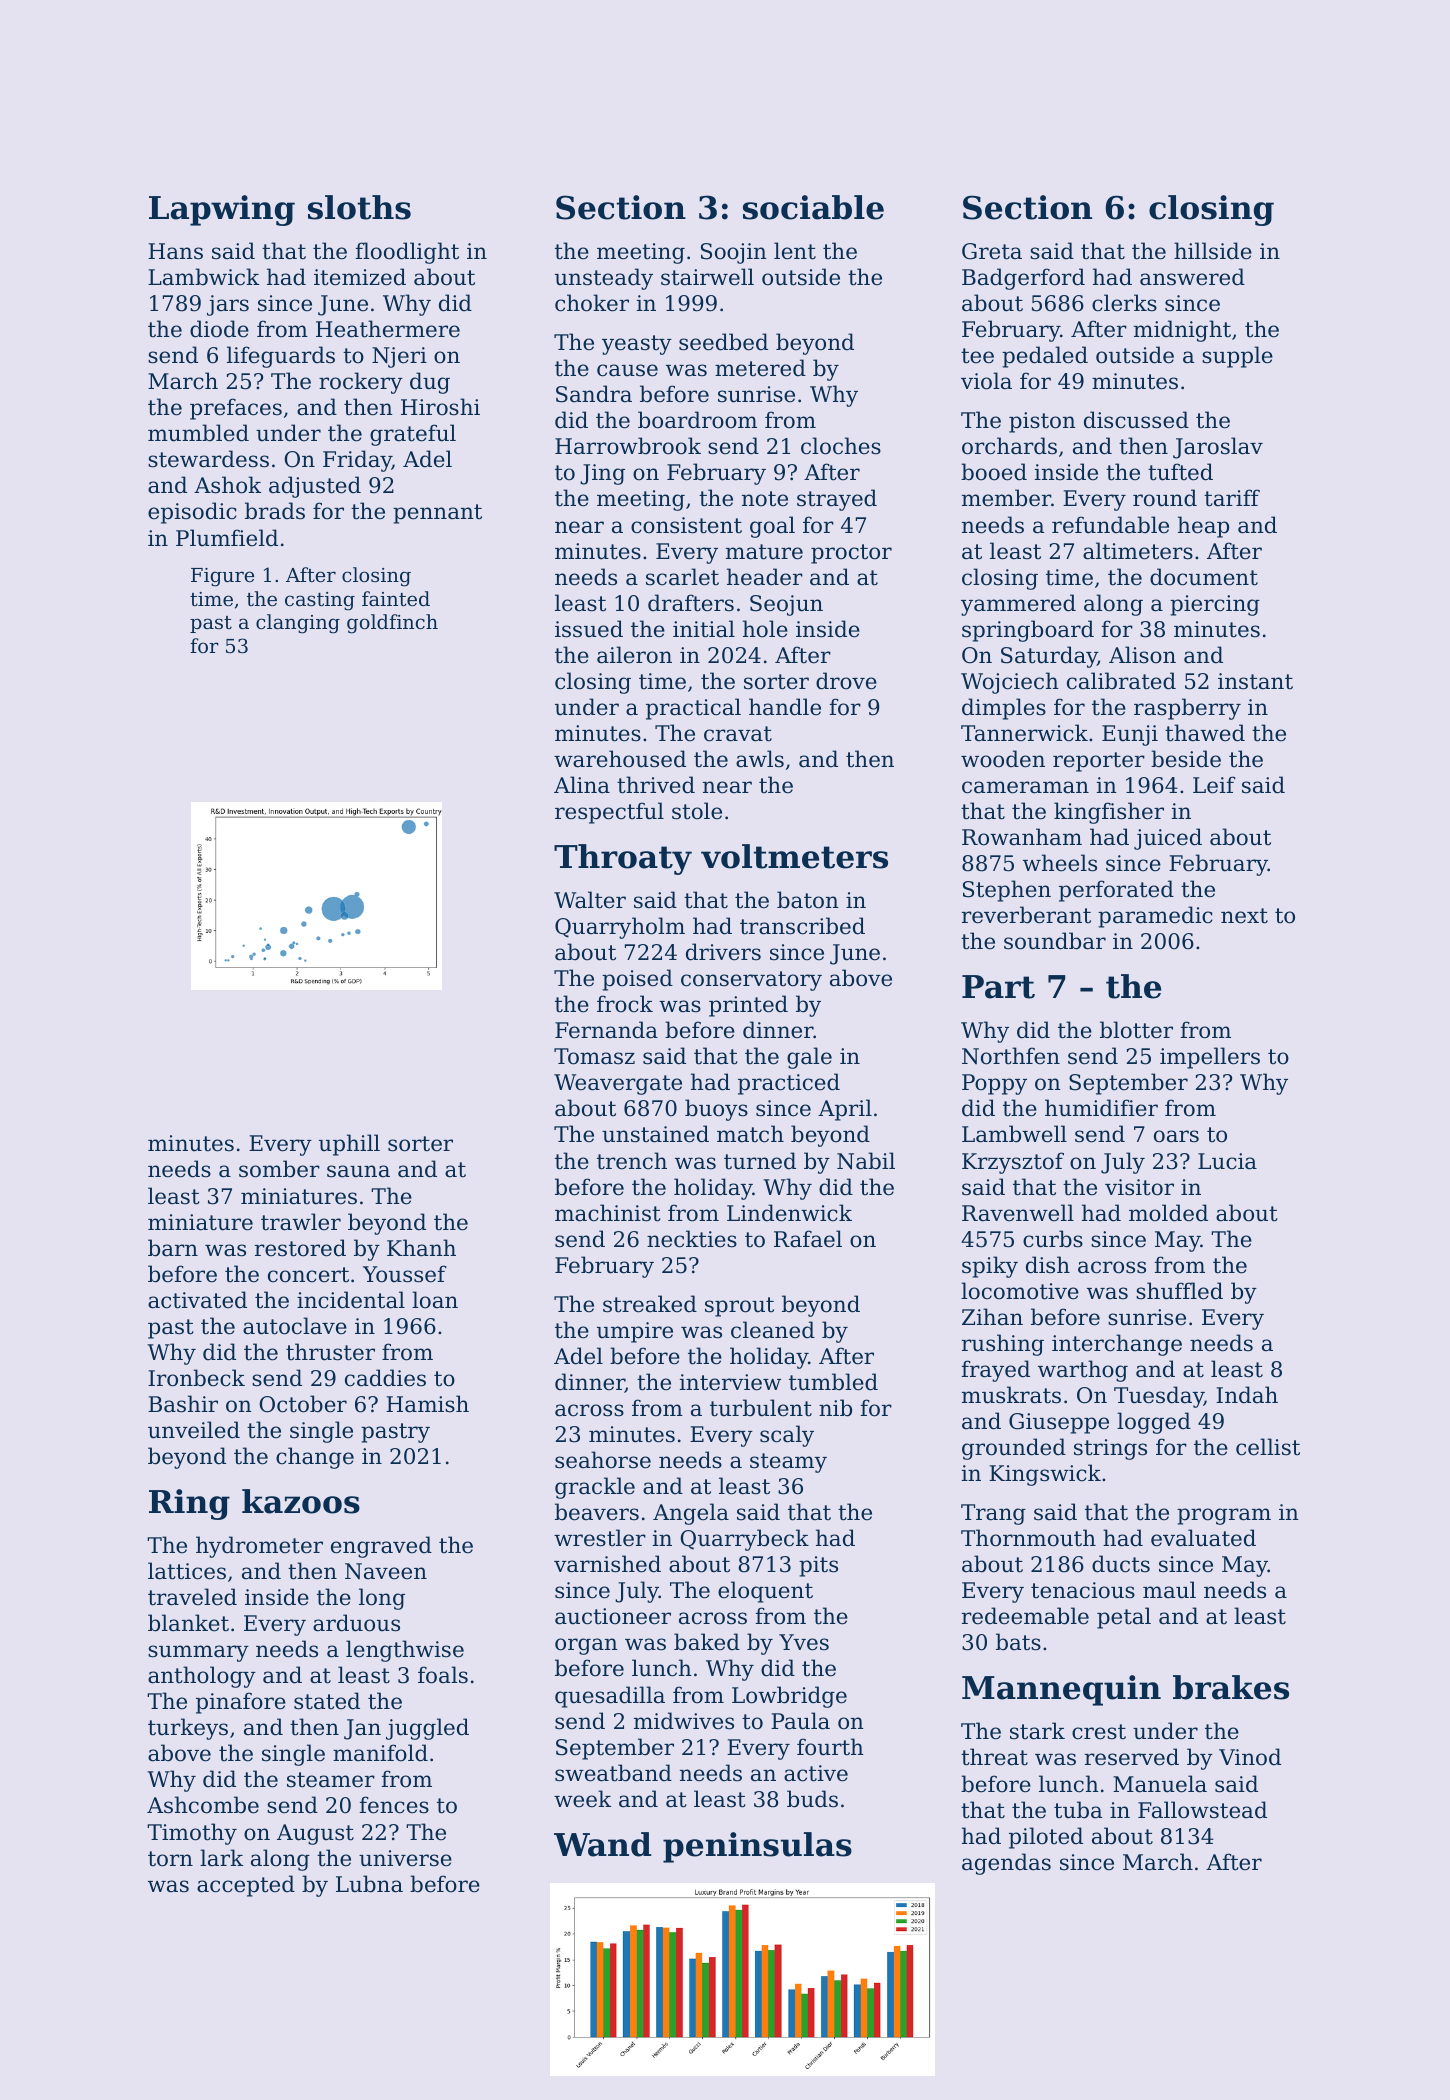  What do you see at coordinates (279, 1169) in the document?
I see `somber` at bounding box center [279, 1169].
